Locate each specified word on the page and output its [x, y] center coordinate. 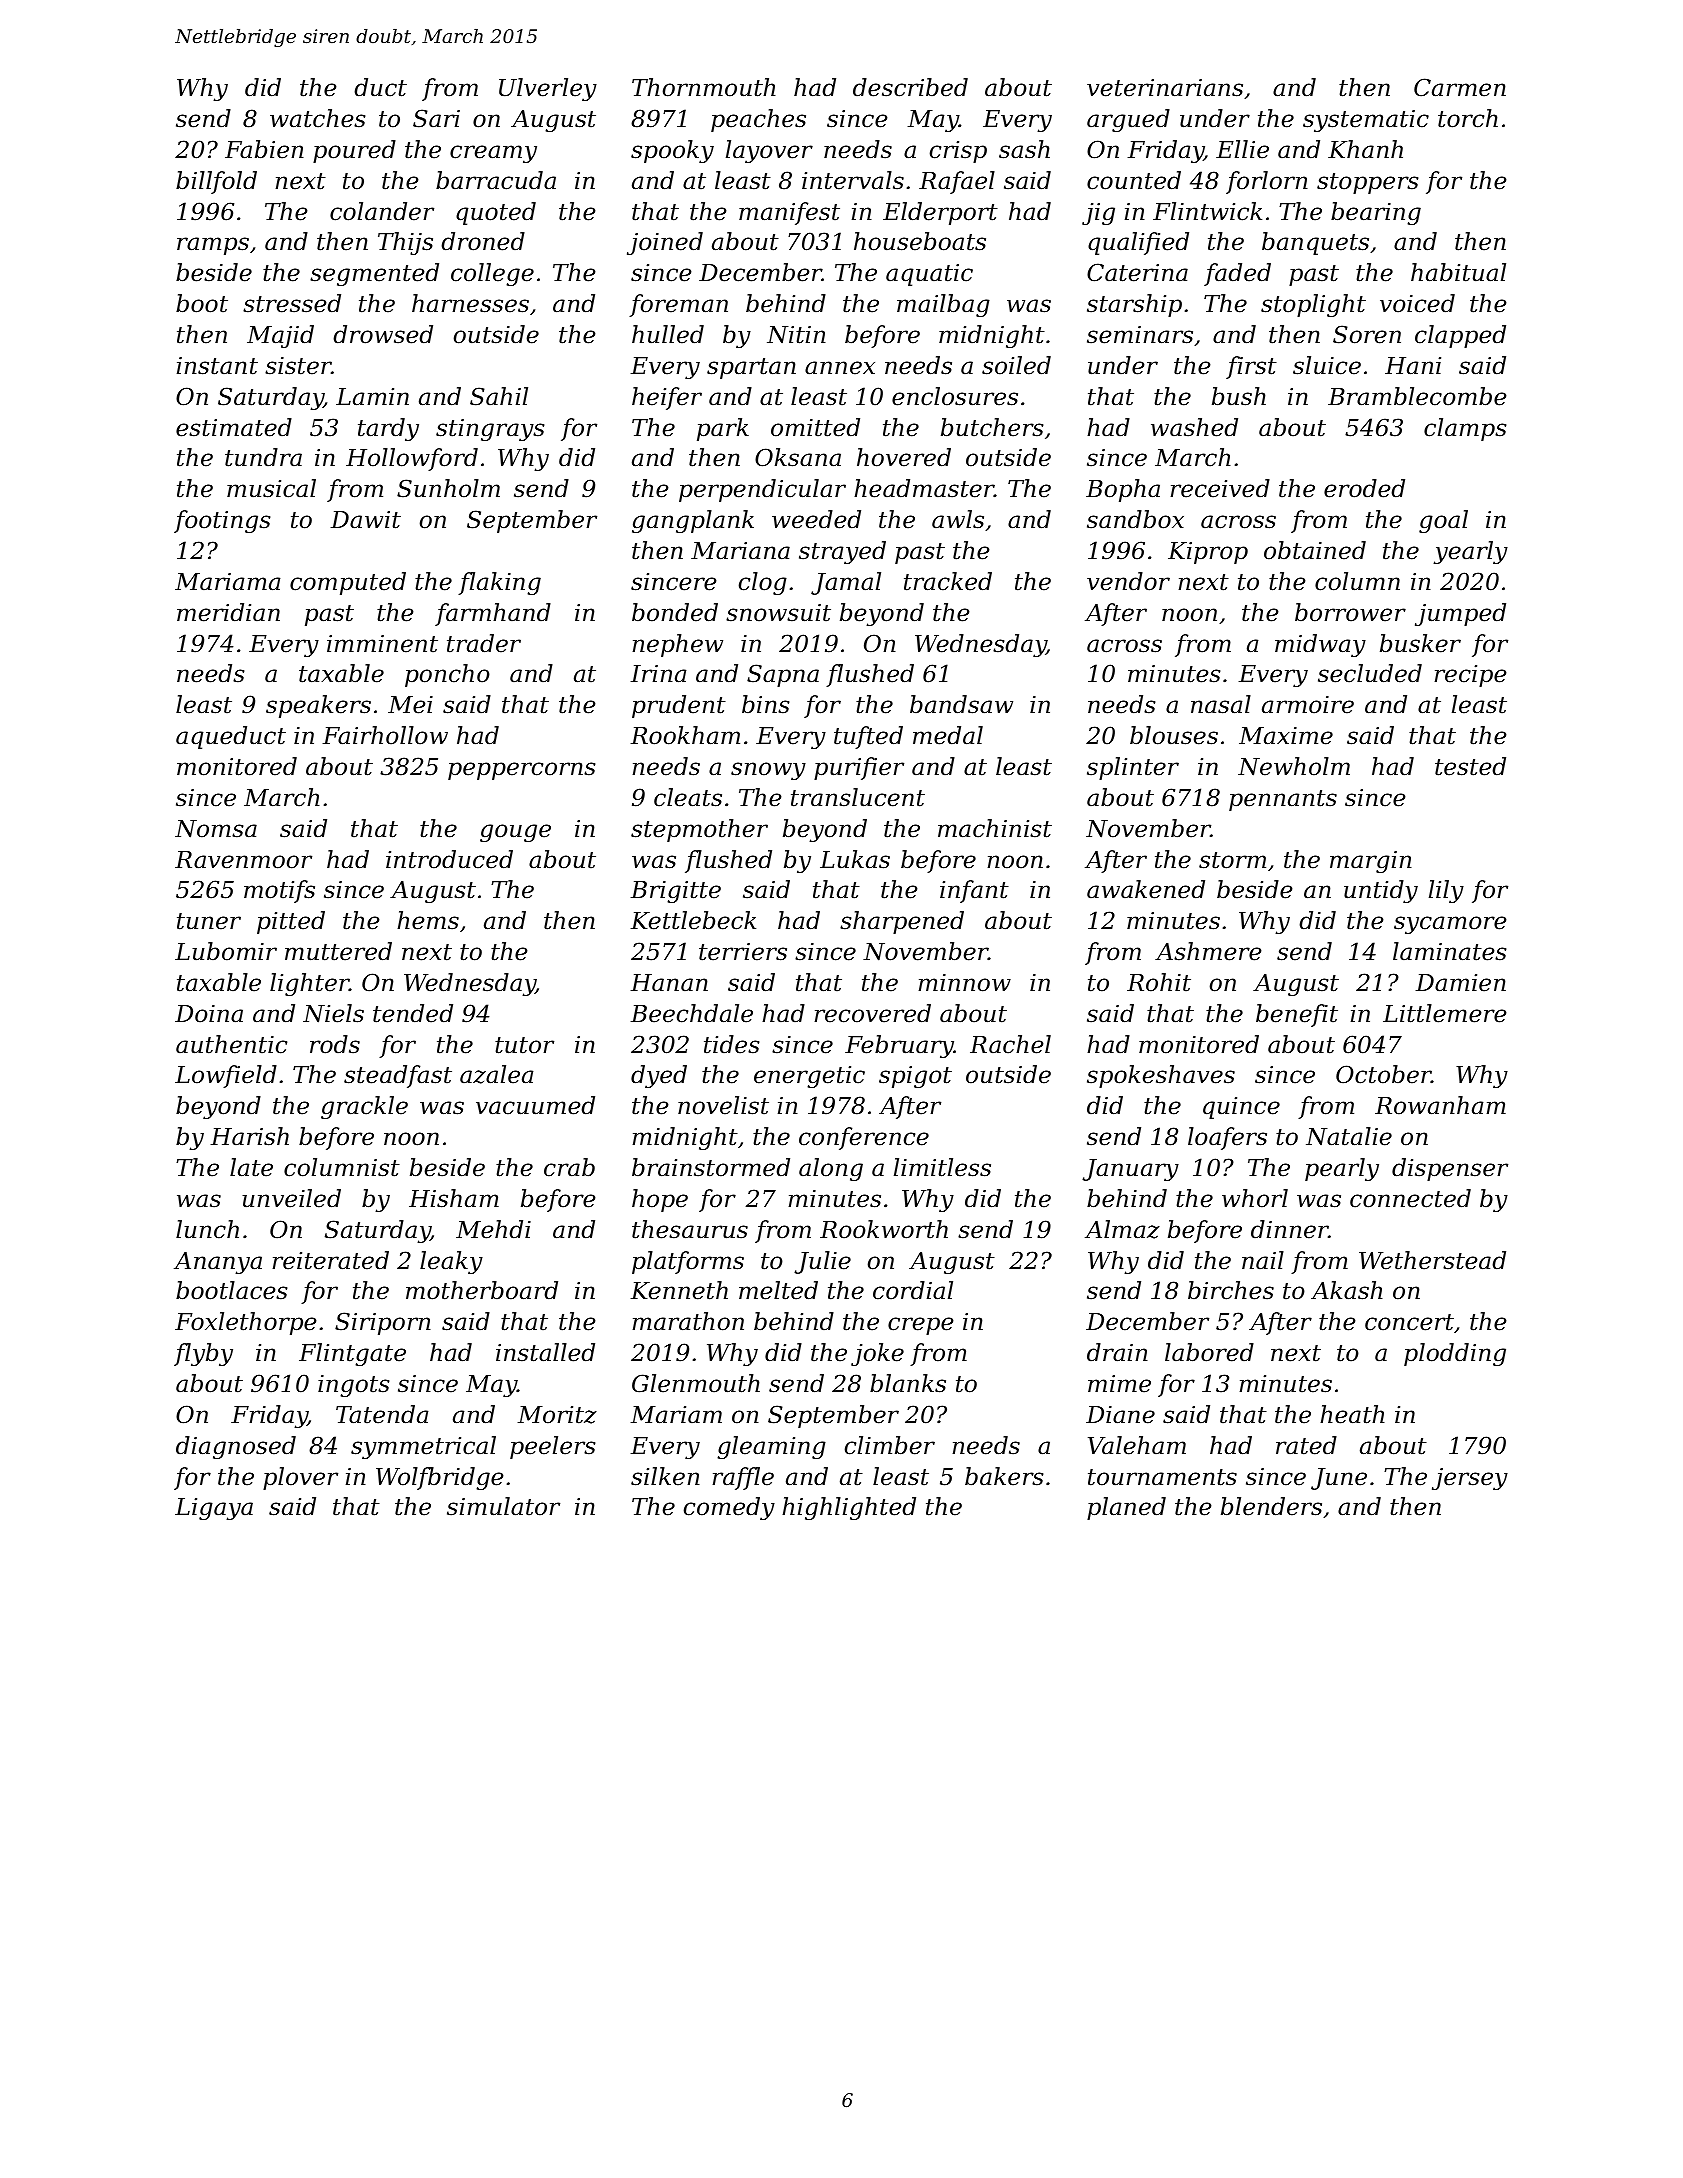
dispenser [1450, 1169]
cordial [913, 1290]
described [910, 87]
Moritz [557, 1415]
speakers [318, 706]
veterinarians [1165, 88]
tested [1470, 766]
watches [318, 118]
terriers [743, 952]
